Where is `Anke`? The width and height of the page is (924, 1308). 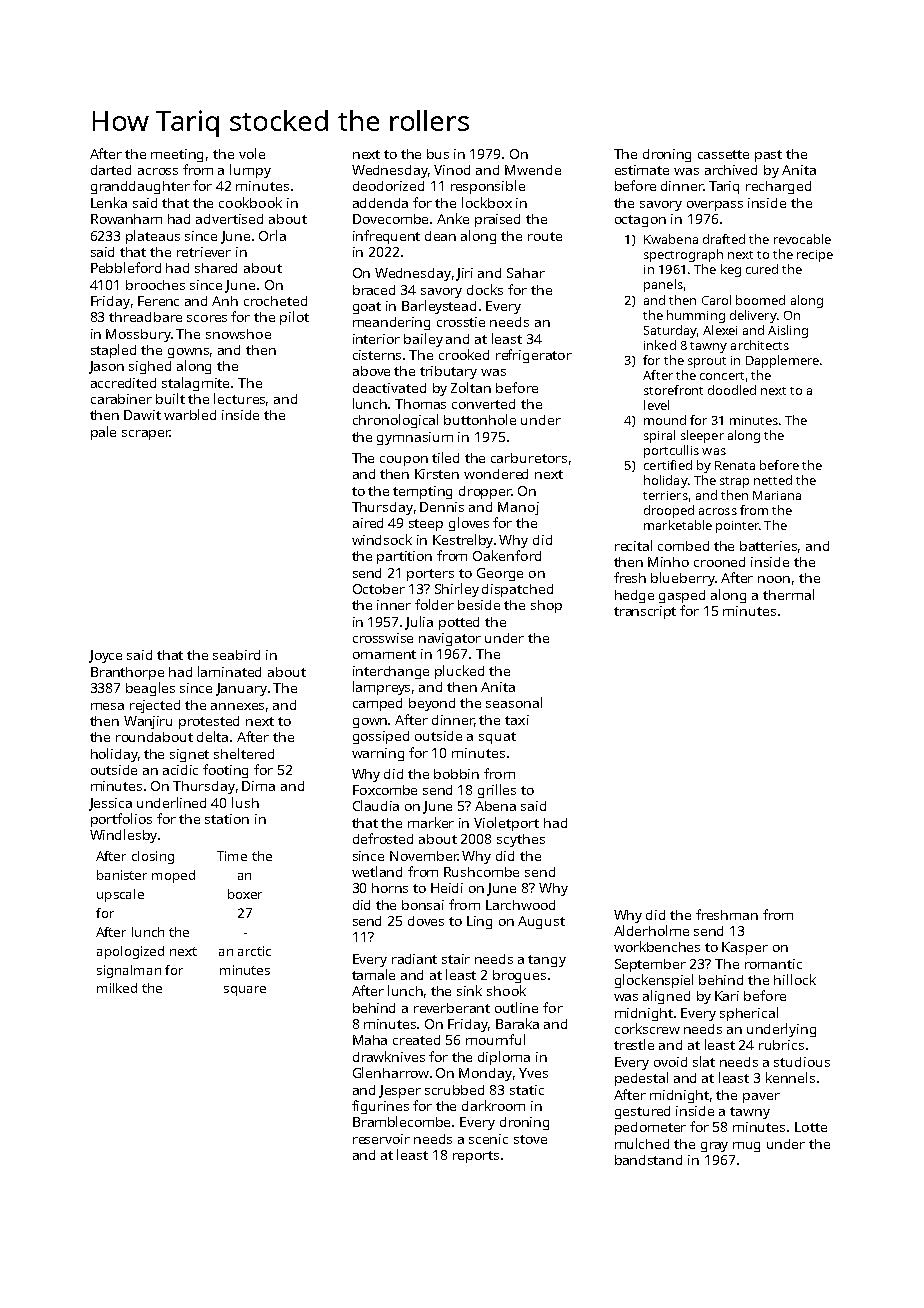 Anke is located at coordinates (453, 218).
